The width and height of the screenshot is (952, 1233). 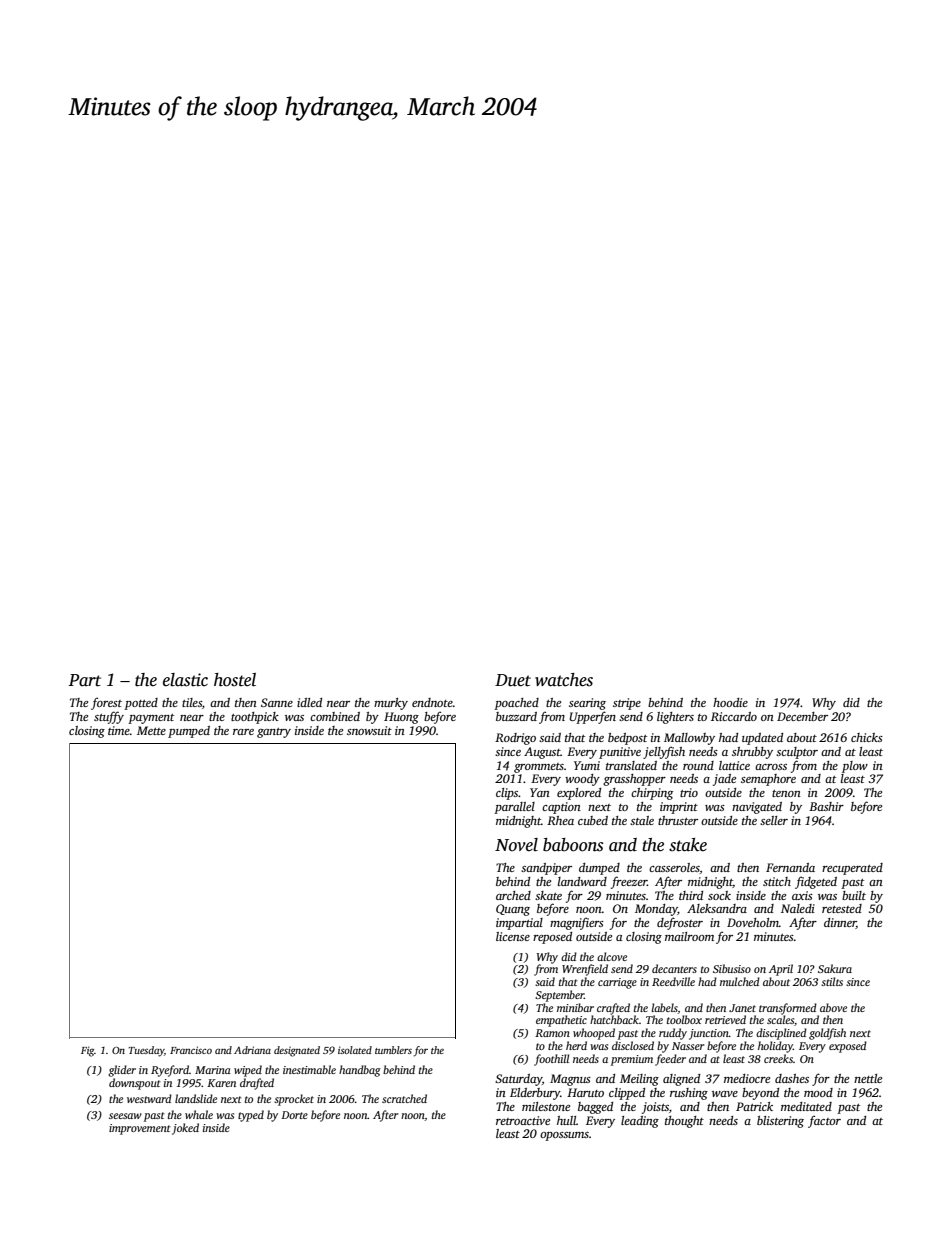 I want to click on arched, so click(x=513, y=895).
